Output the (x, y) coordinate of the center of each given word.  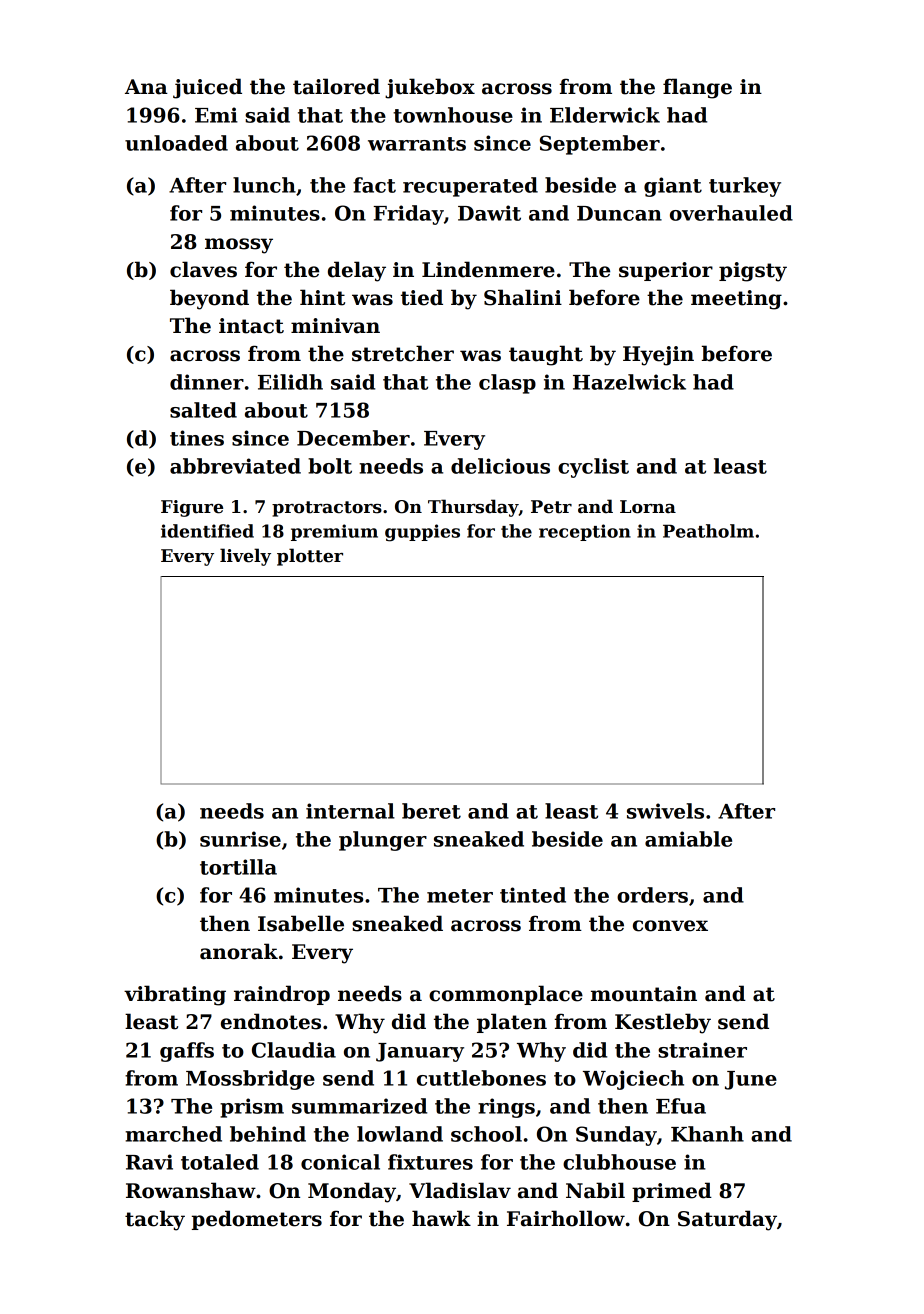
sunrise (240, 839)
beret (431, 811)
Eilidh (290, 382)
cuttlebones (481, 1078)
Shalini (523, 297)
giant (673, 187)
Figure (192, 508)
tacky (155, 1220)
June (751, 1080)
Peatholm (708, 531)
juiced (207, 88)
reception (585, 532)
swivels (665, 811)
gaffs (187, 1052)
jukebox (430, 88)
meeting (736, 300)
